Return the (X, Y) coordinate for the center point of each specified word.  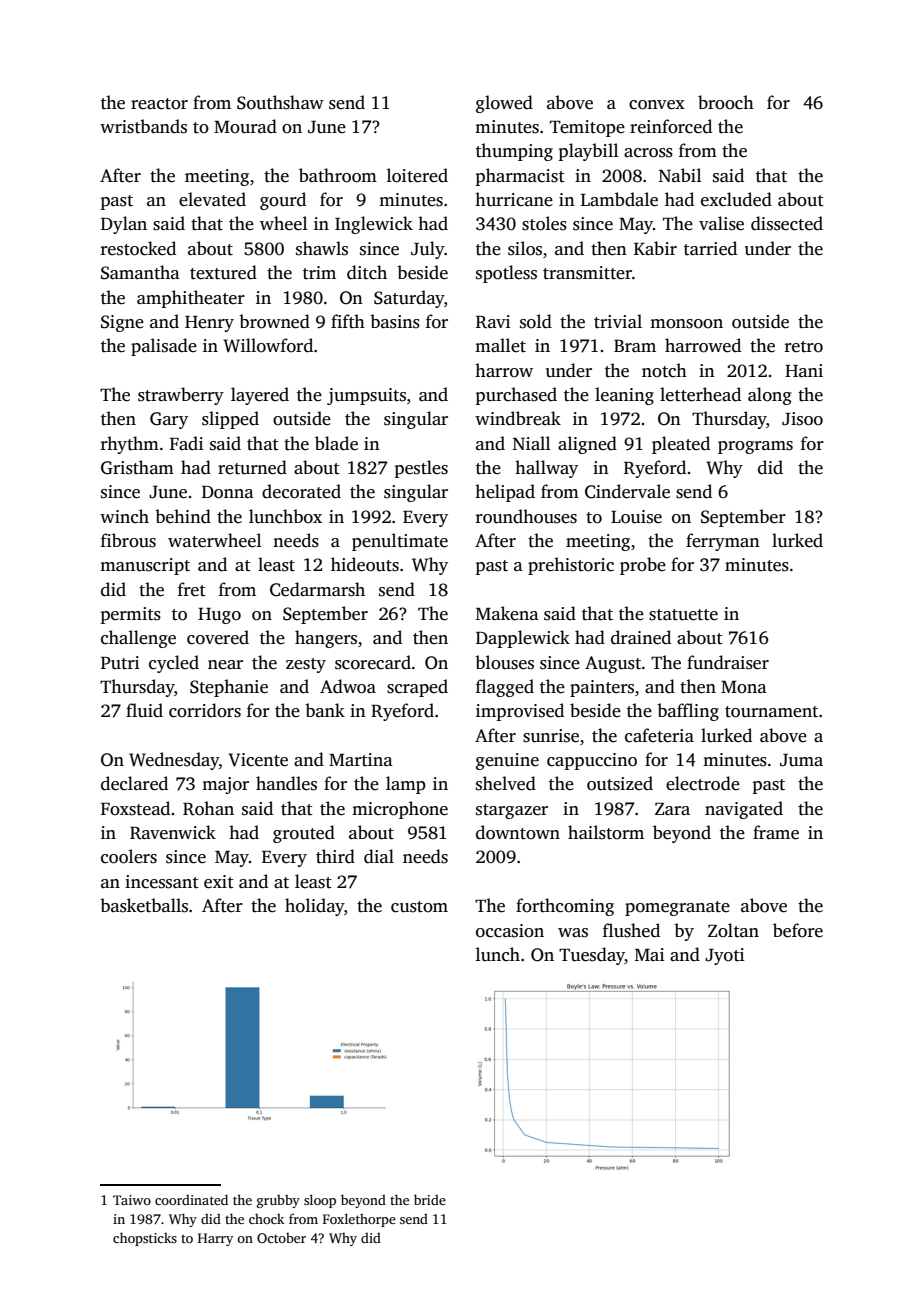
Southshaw (280, 102)
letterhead (700, 394)
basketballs (144, 905)
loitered (417, 175)
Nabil (680, 175)
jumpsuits (366, 396)
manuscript (145, 566)
